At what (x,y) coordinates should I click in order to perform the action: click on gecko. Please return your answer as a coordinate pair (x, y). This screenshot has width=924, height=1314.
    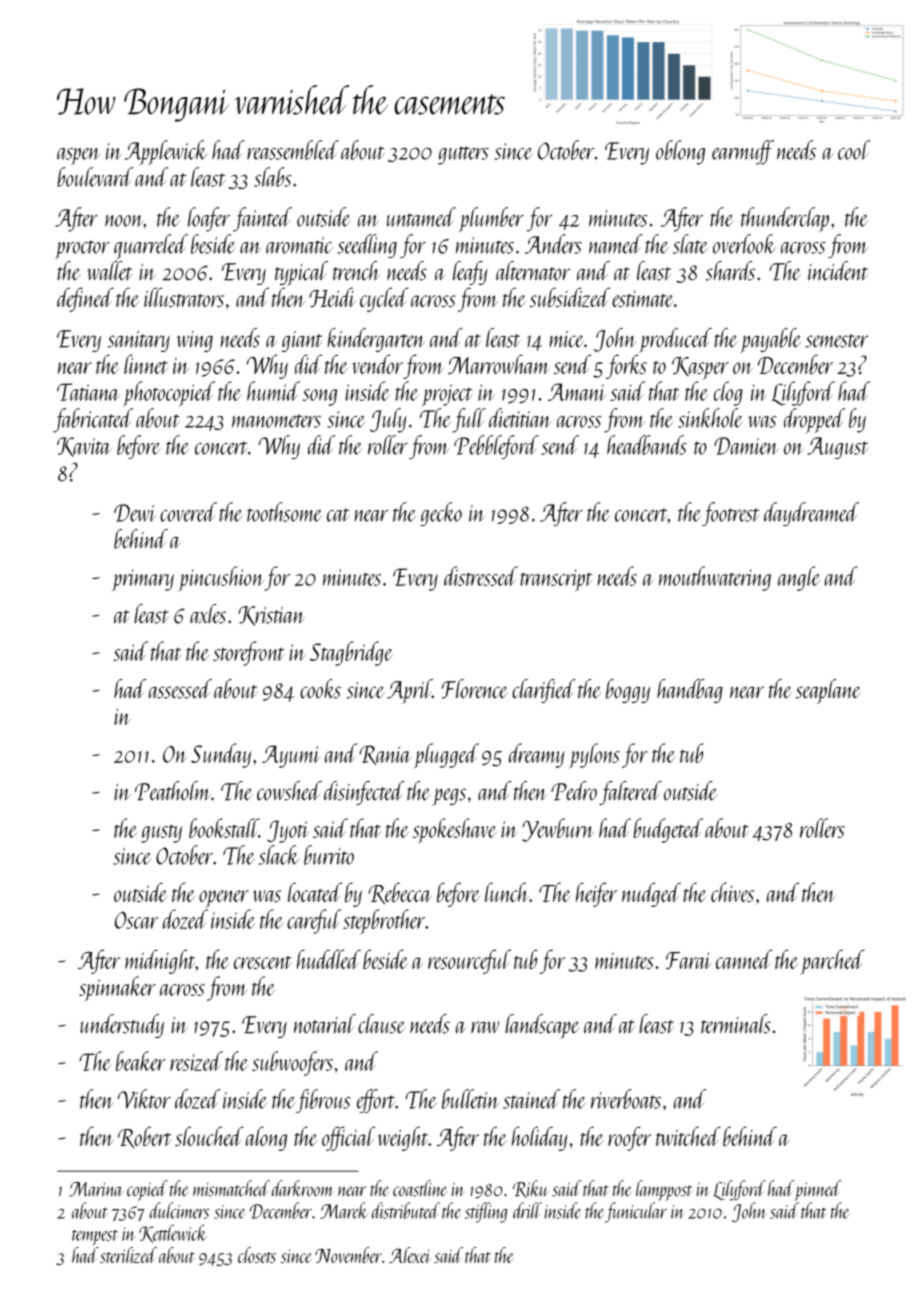
    Looking at the image, I should click on (441, 514).
